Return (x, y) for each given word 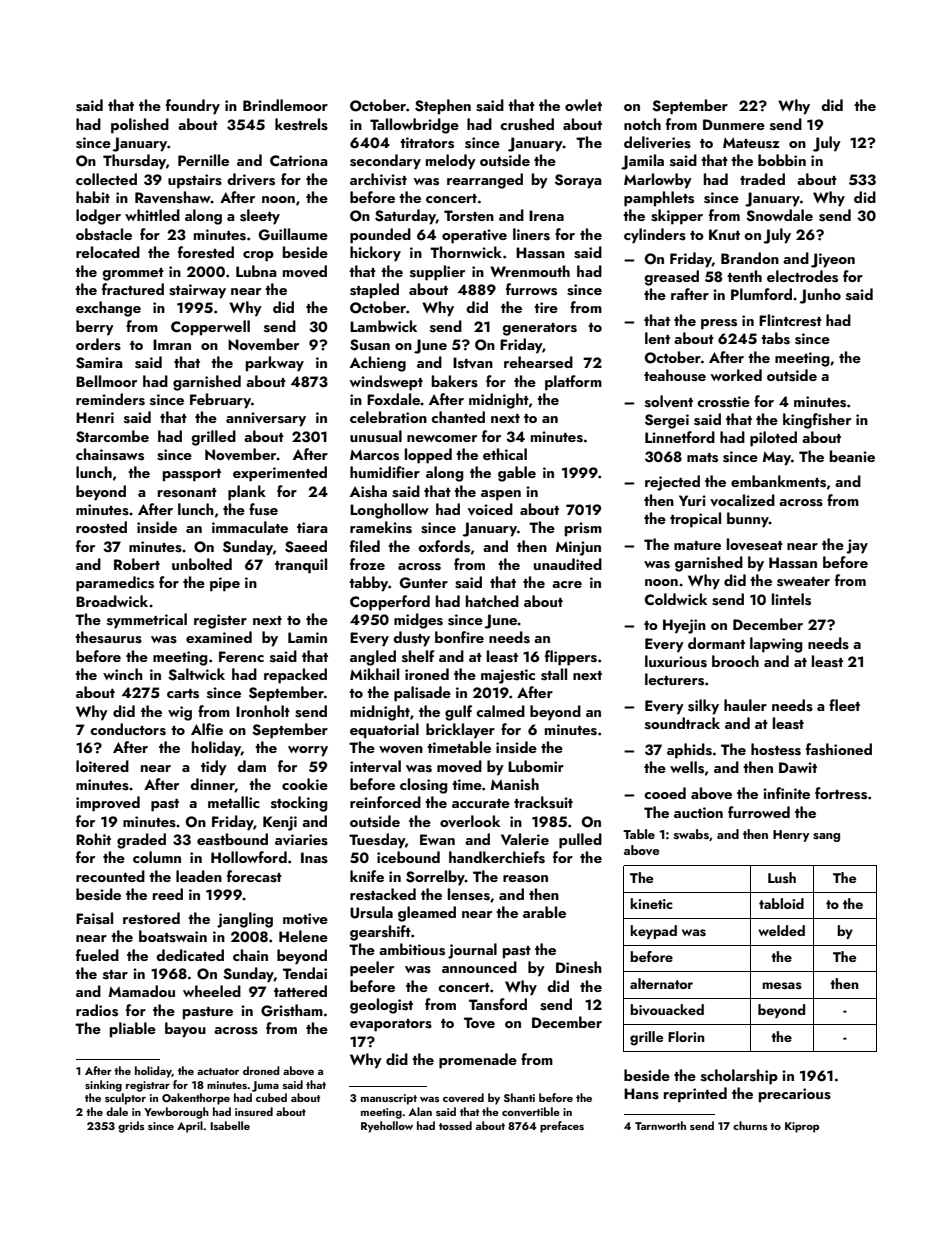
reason (525, 879)
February (220, 401)
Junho (820, 296)
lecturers (674, 679)
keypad (653, 932)
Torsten (469, 216)
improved (108, 804)
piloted (773, 439)
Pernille (203, 160)
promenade (478, 1061)
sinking (103, 1086)
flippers (571, 658)
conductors (128, 729)
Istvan (473, 363)
